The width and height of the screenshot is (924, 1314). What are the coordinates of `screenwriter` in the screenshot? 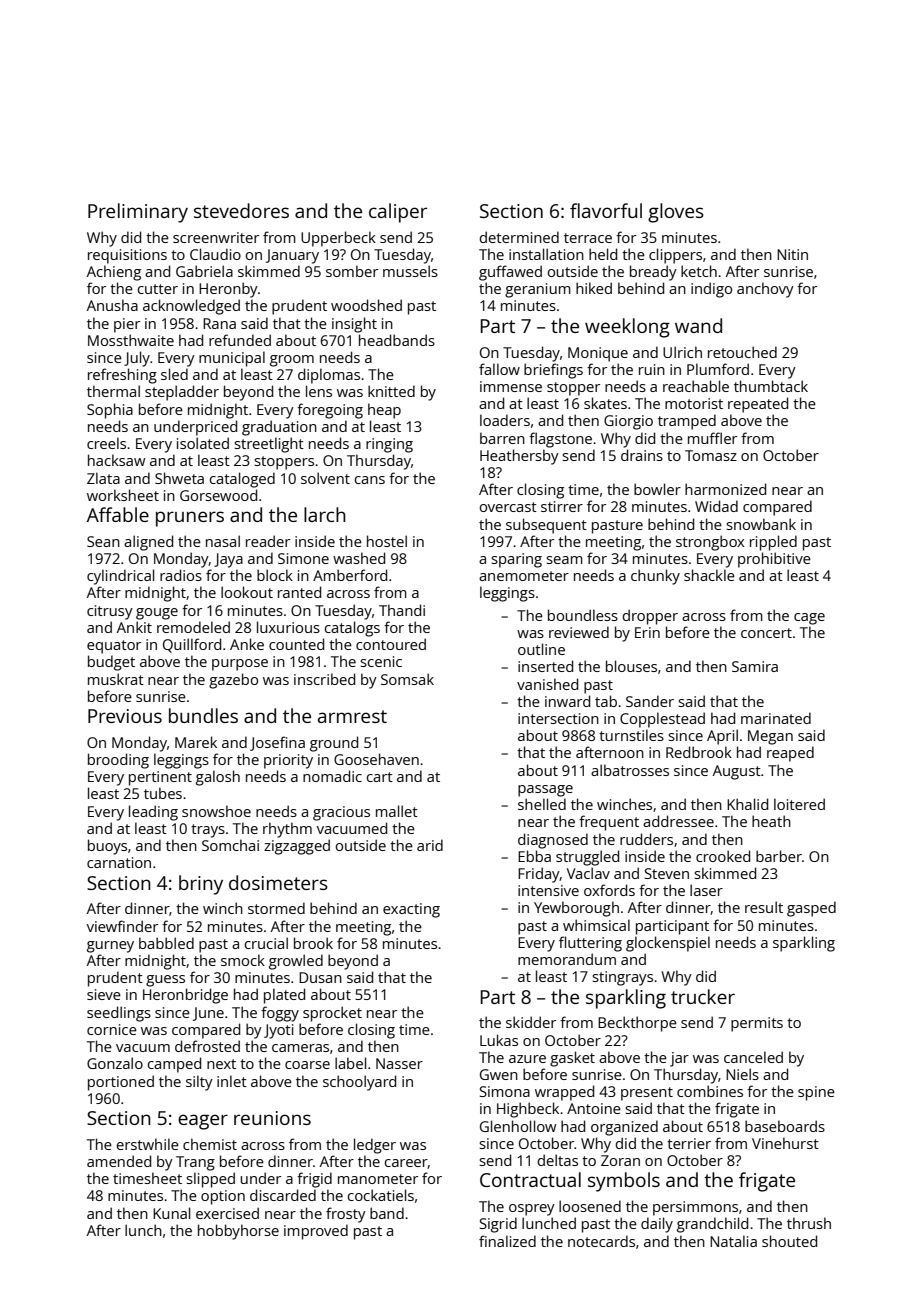 It's located at (216, 237).
